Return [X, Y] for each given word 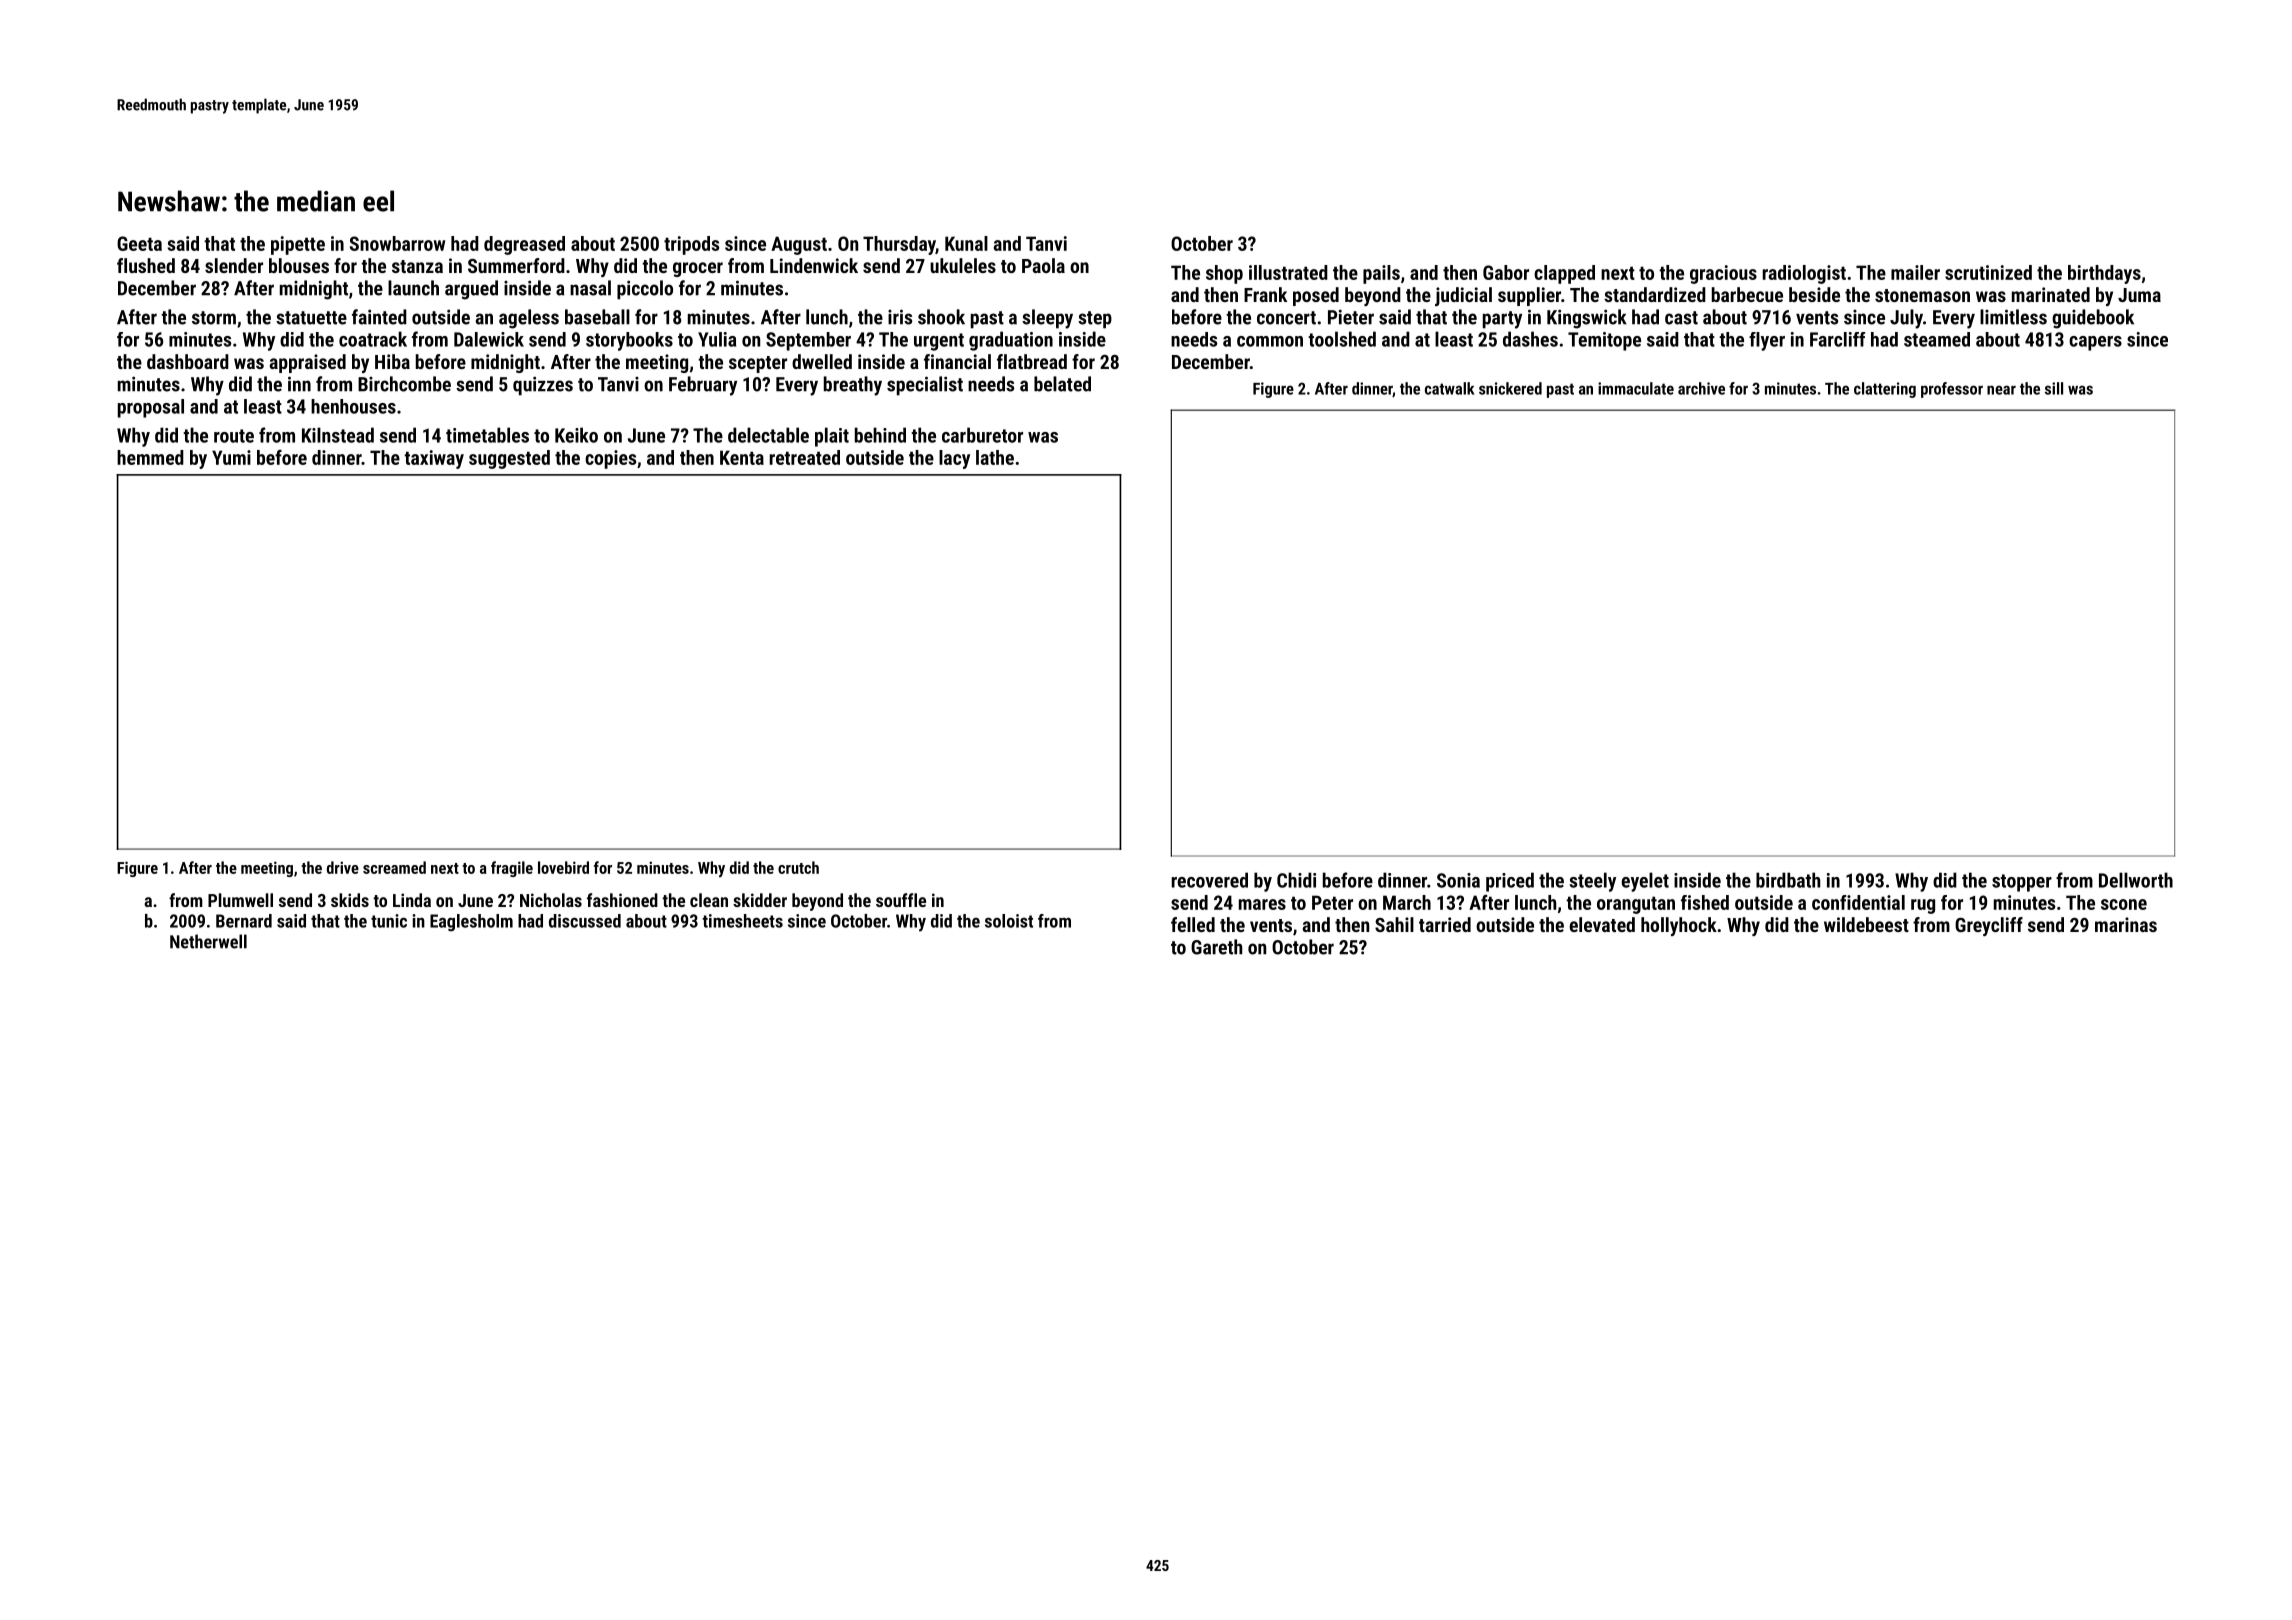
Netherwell [208, 941]
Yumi [231, 457]
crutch [798, 867]
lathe [995, 457]
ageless [529, 319]
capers [2095, 343]
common [1270, 341]
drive [343, 867]
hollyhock [1679, 926]
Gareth [1216, 947]
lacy [954, 459]
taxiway [434, 459]
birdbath [1788, 880]
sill [2054, 388]
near [2001, 390]
